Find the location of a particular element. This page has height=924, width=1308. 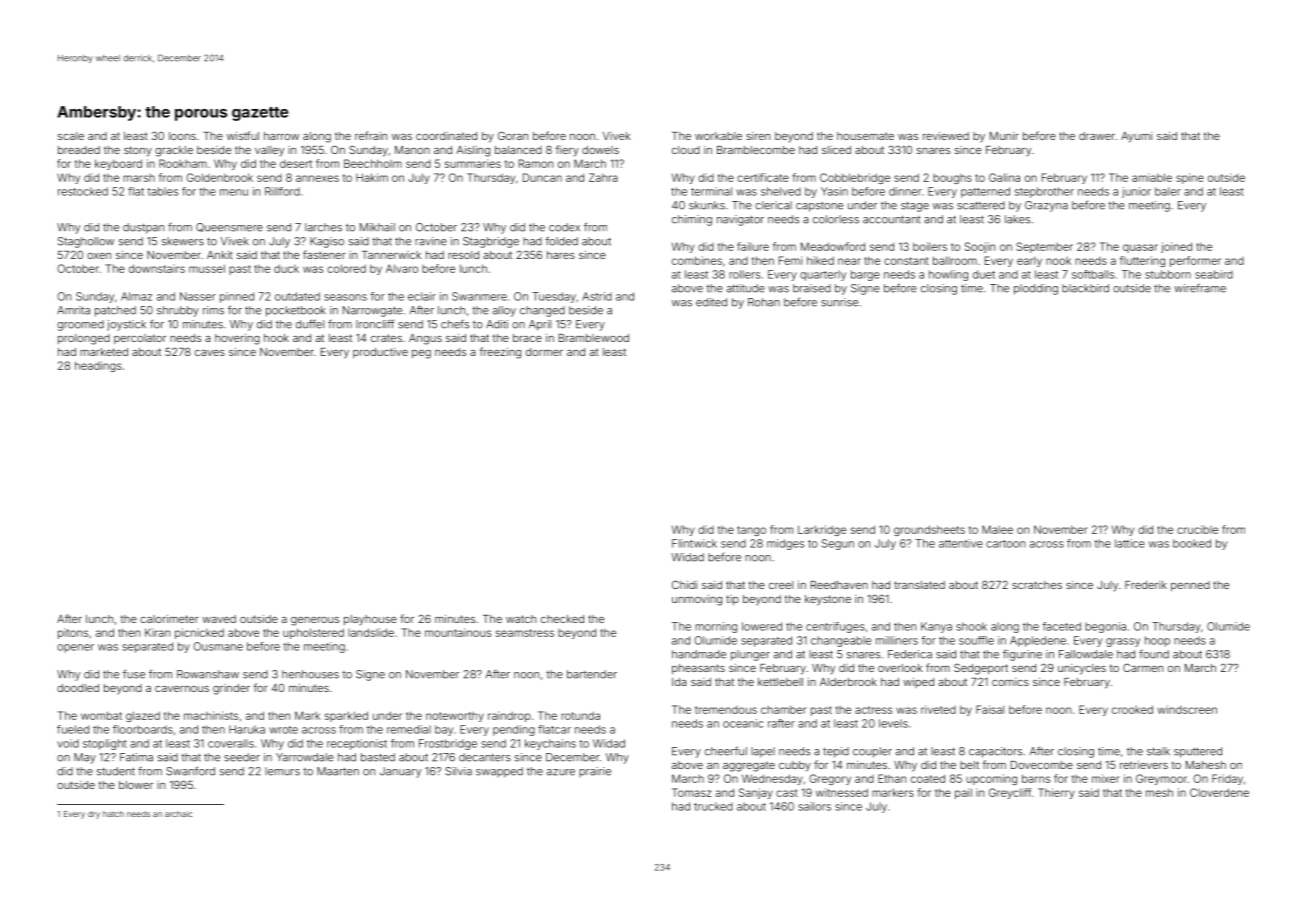

oxen is located at coordinates (99, 256).
